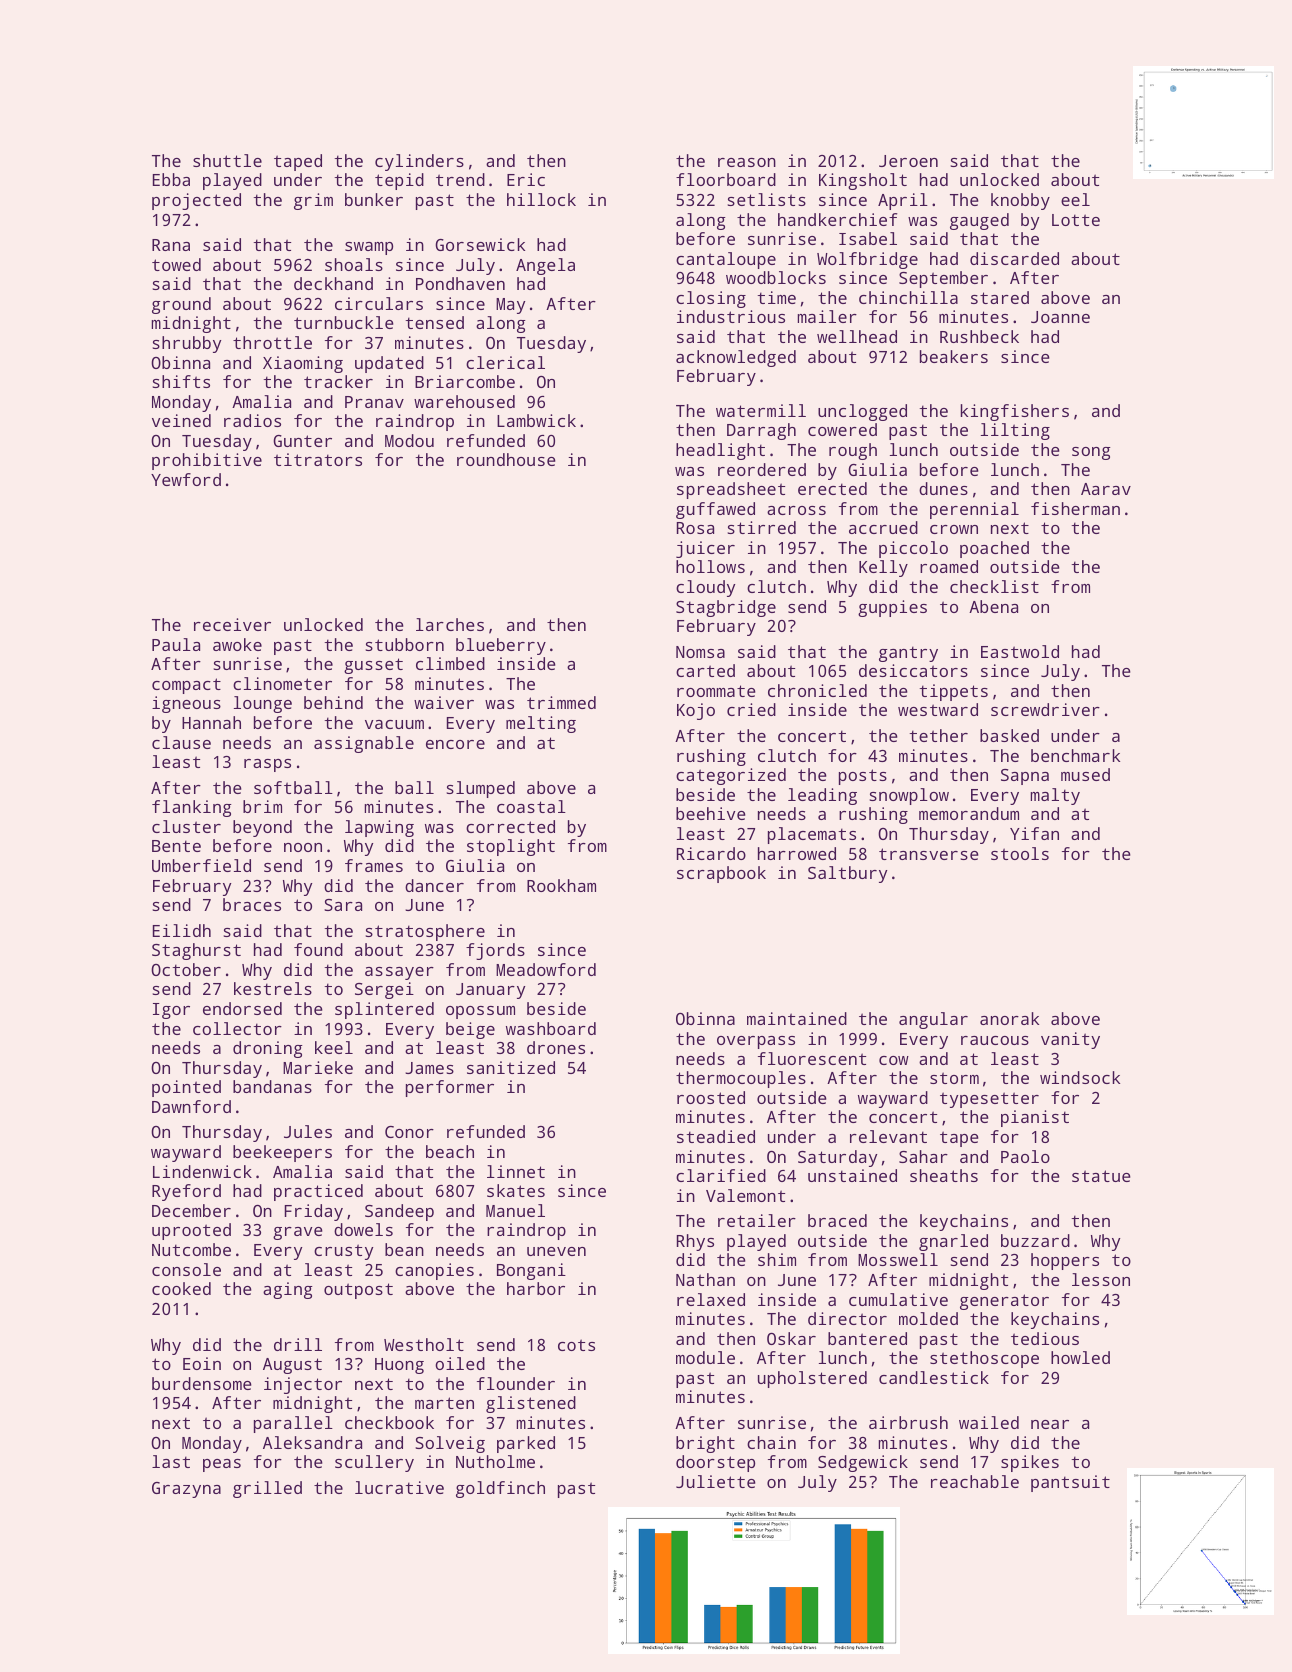 The height and width of the screenshot is (1672, 1292). What do you see at coordinates (545, 266) in the screenshot?
I see `Angela` at bounding box center [545, 266].
